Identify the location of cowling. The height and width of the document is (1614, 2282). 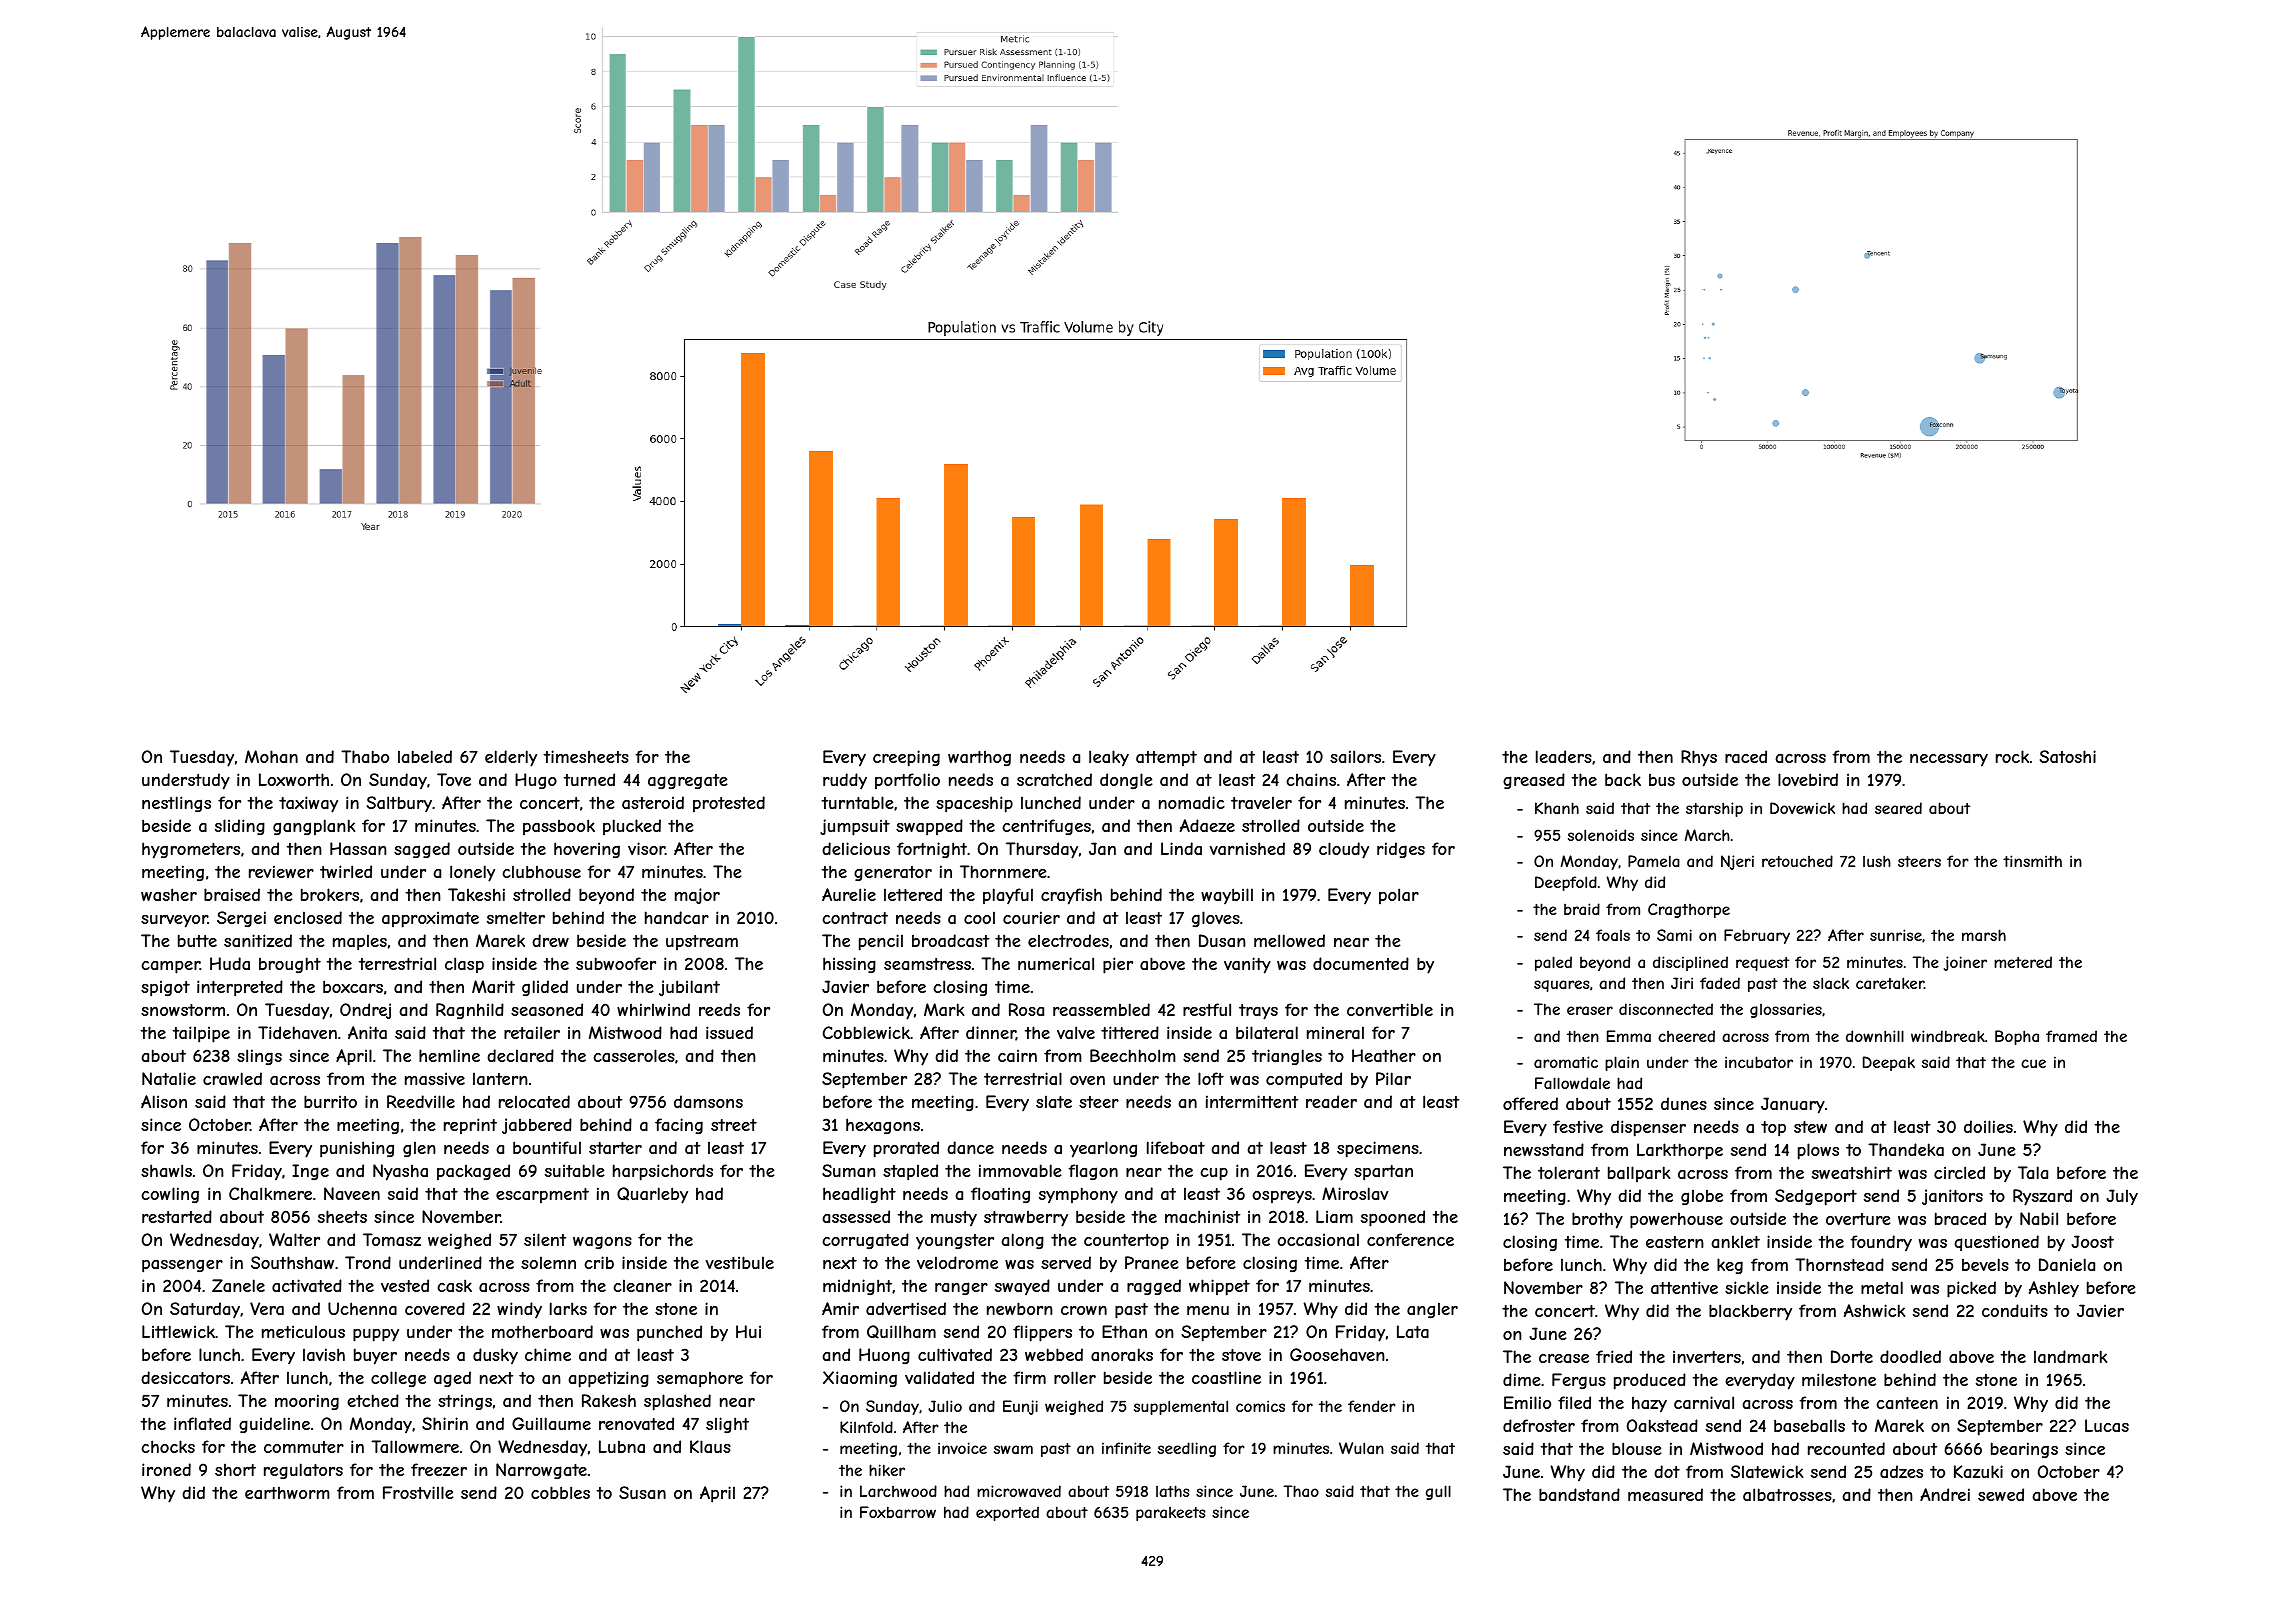
(170, 1195).
